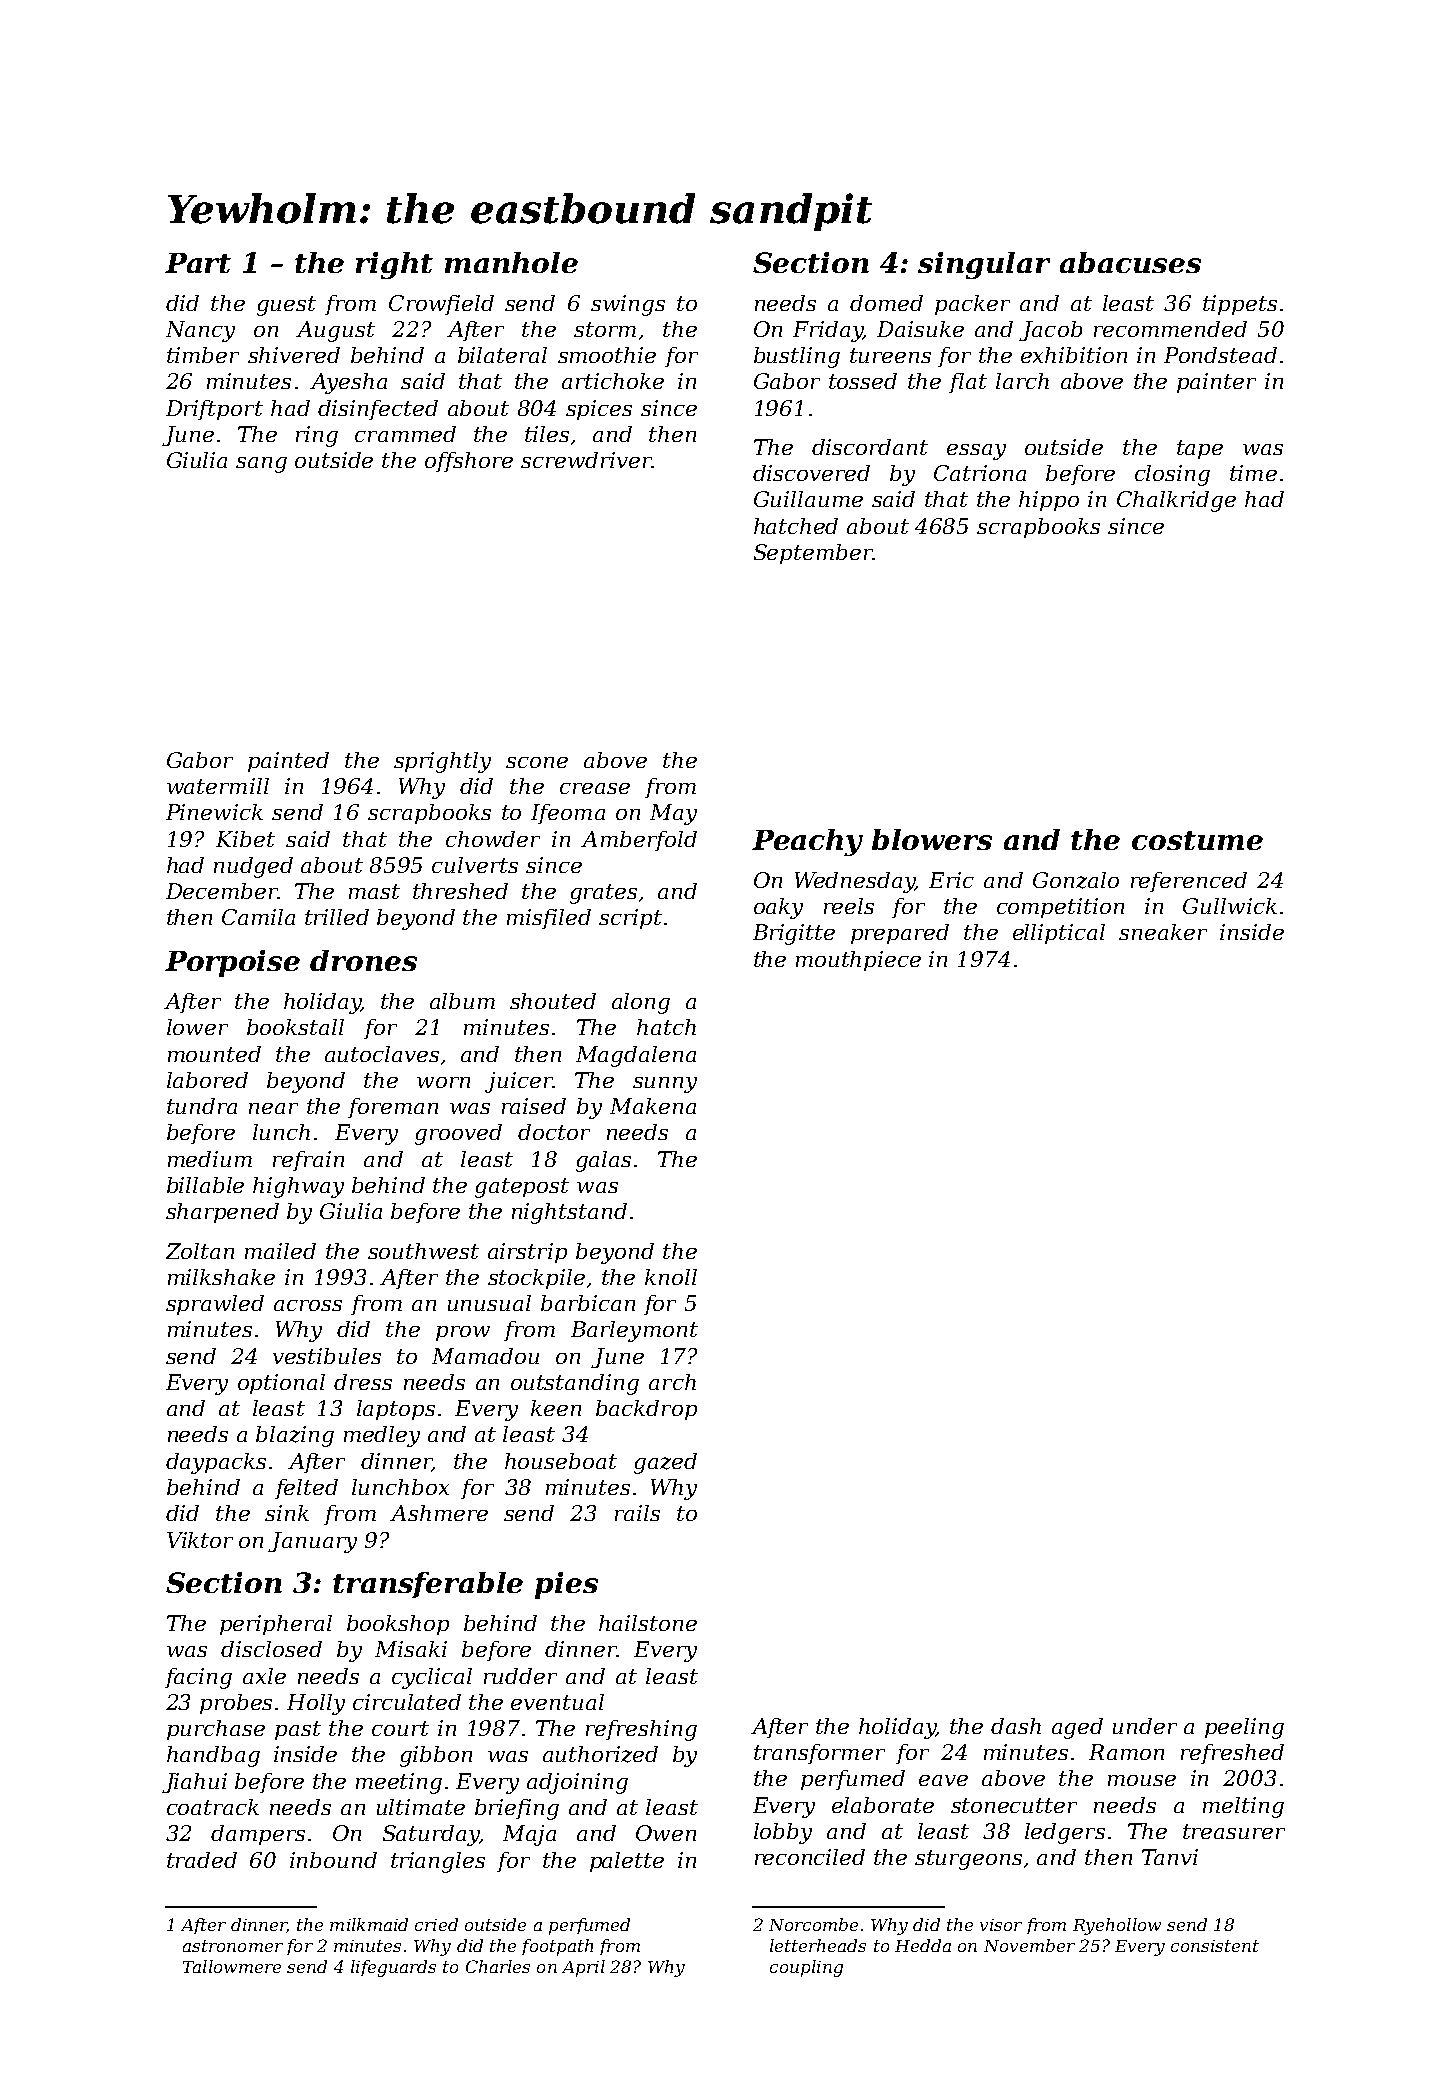 This document has height=2100, width=1450. I want to click on Part, so click(198, 263).
